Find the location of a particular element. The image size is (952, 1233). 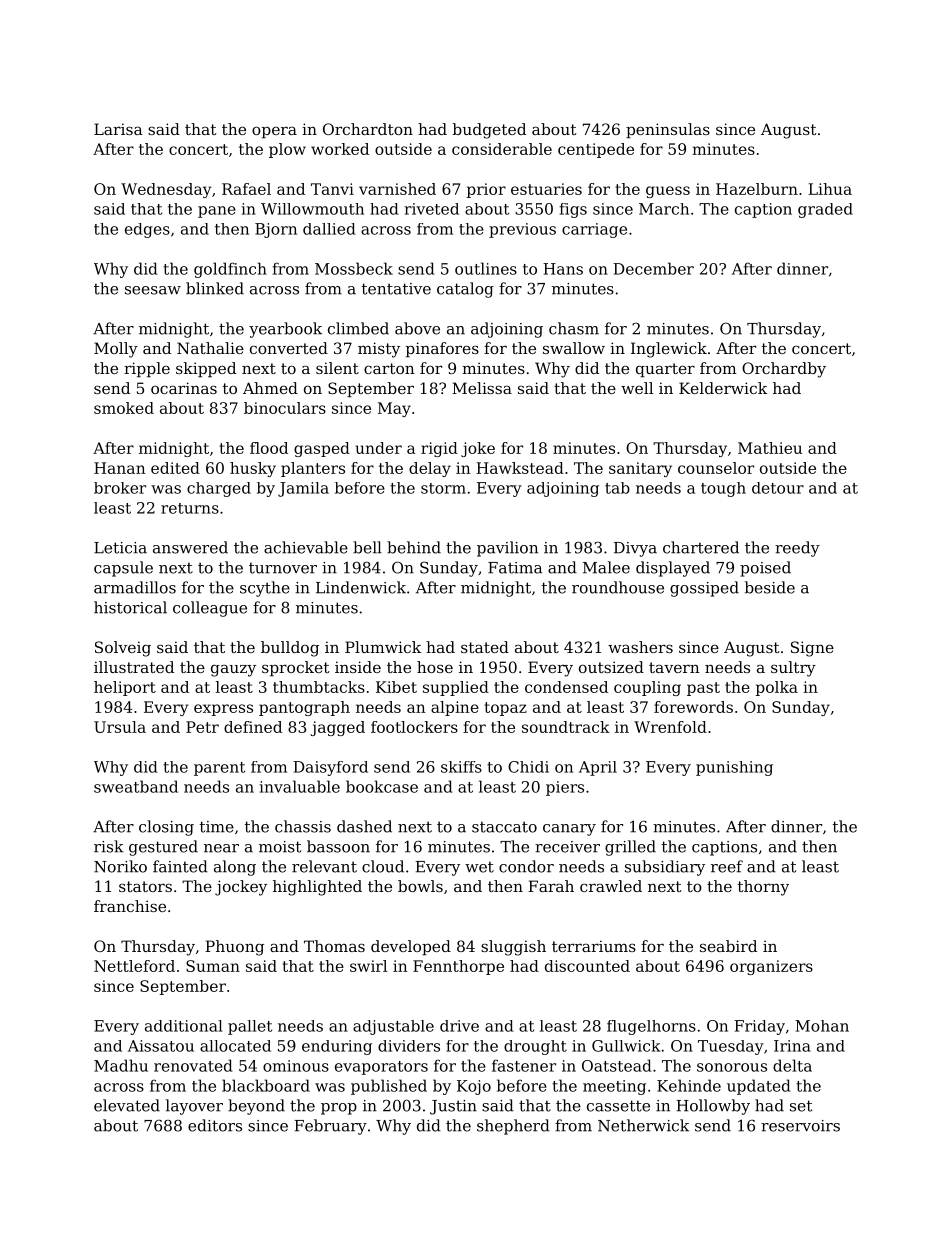

punishing is located at coordinates (734, 768).
